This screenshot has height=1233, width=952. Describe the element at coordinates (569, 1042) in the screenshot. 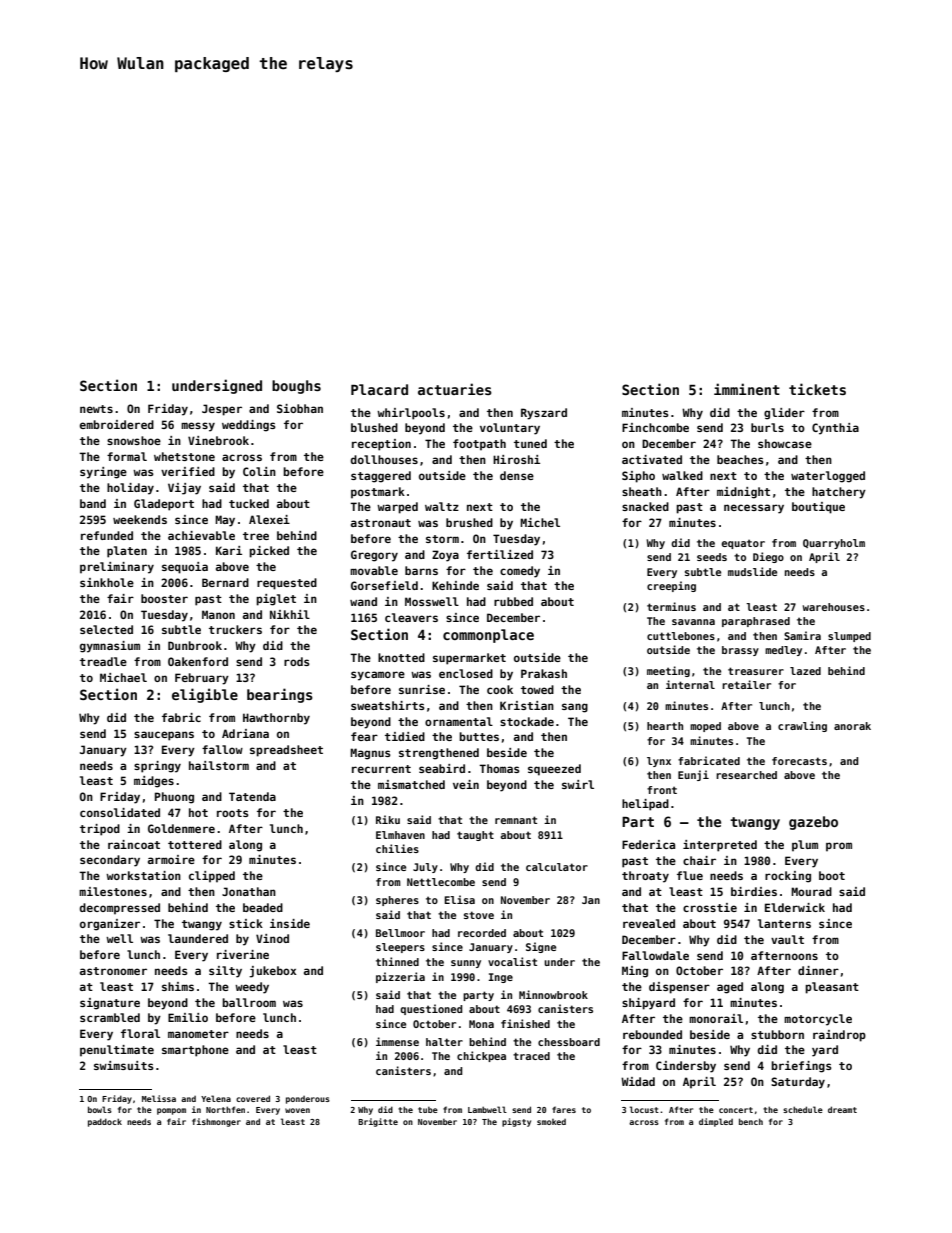

I see `chessboard` at that location.
